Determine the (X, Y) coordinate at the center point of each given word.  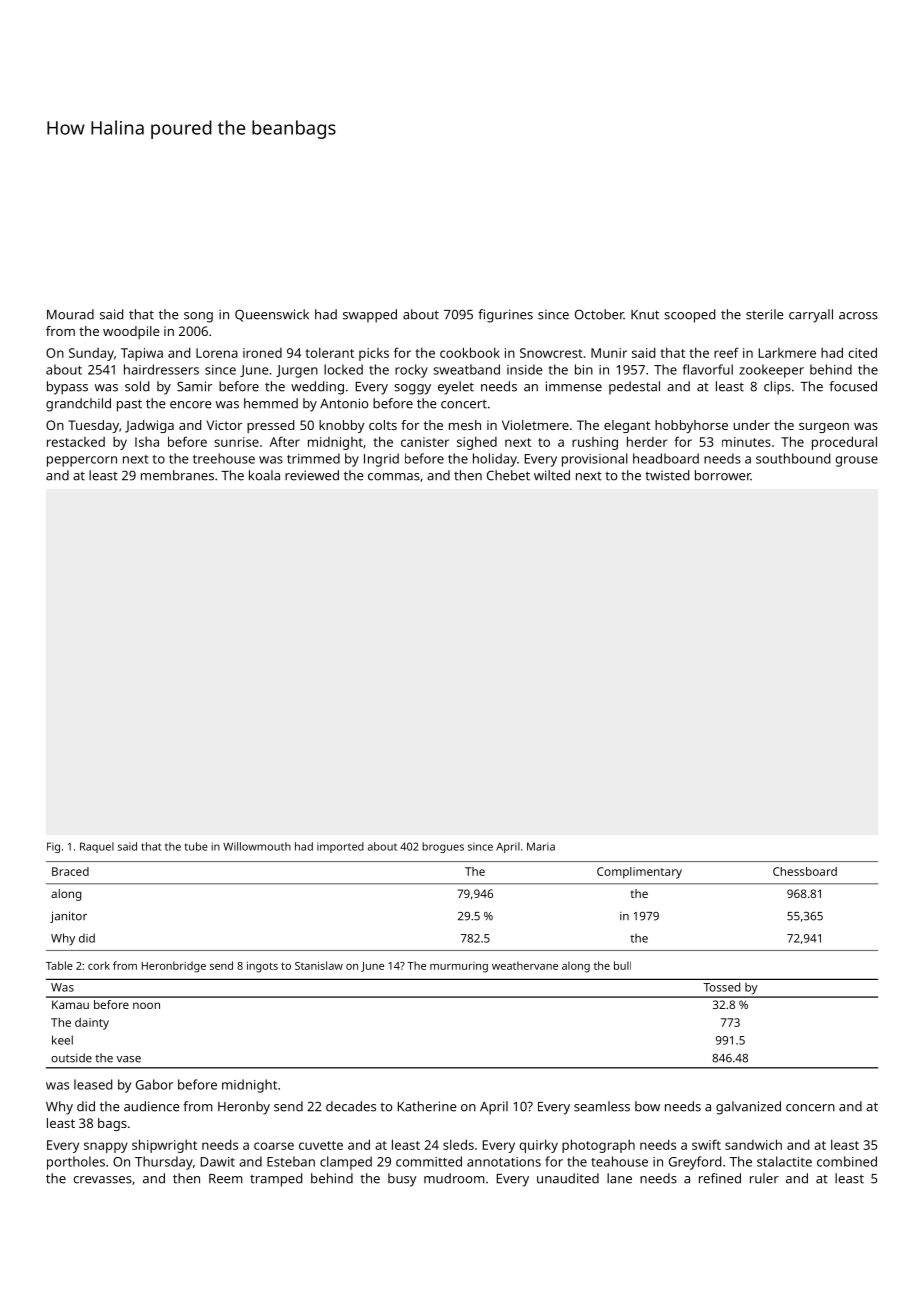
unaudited (568, 1178)
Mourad (70, 314)
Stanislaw (319, 965)
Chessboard (805, 871)
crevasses (102, 1180)
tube (196, 846)
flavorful (708, 369)
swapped (370, 316)
